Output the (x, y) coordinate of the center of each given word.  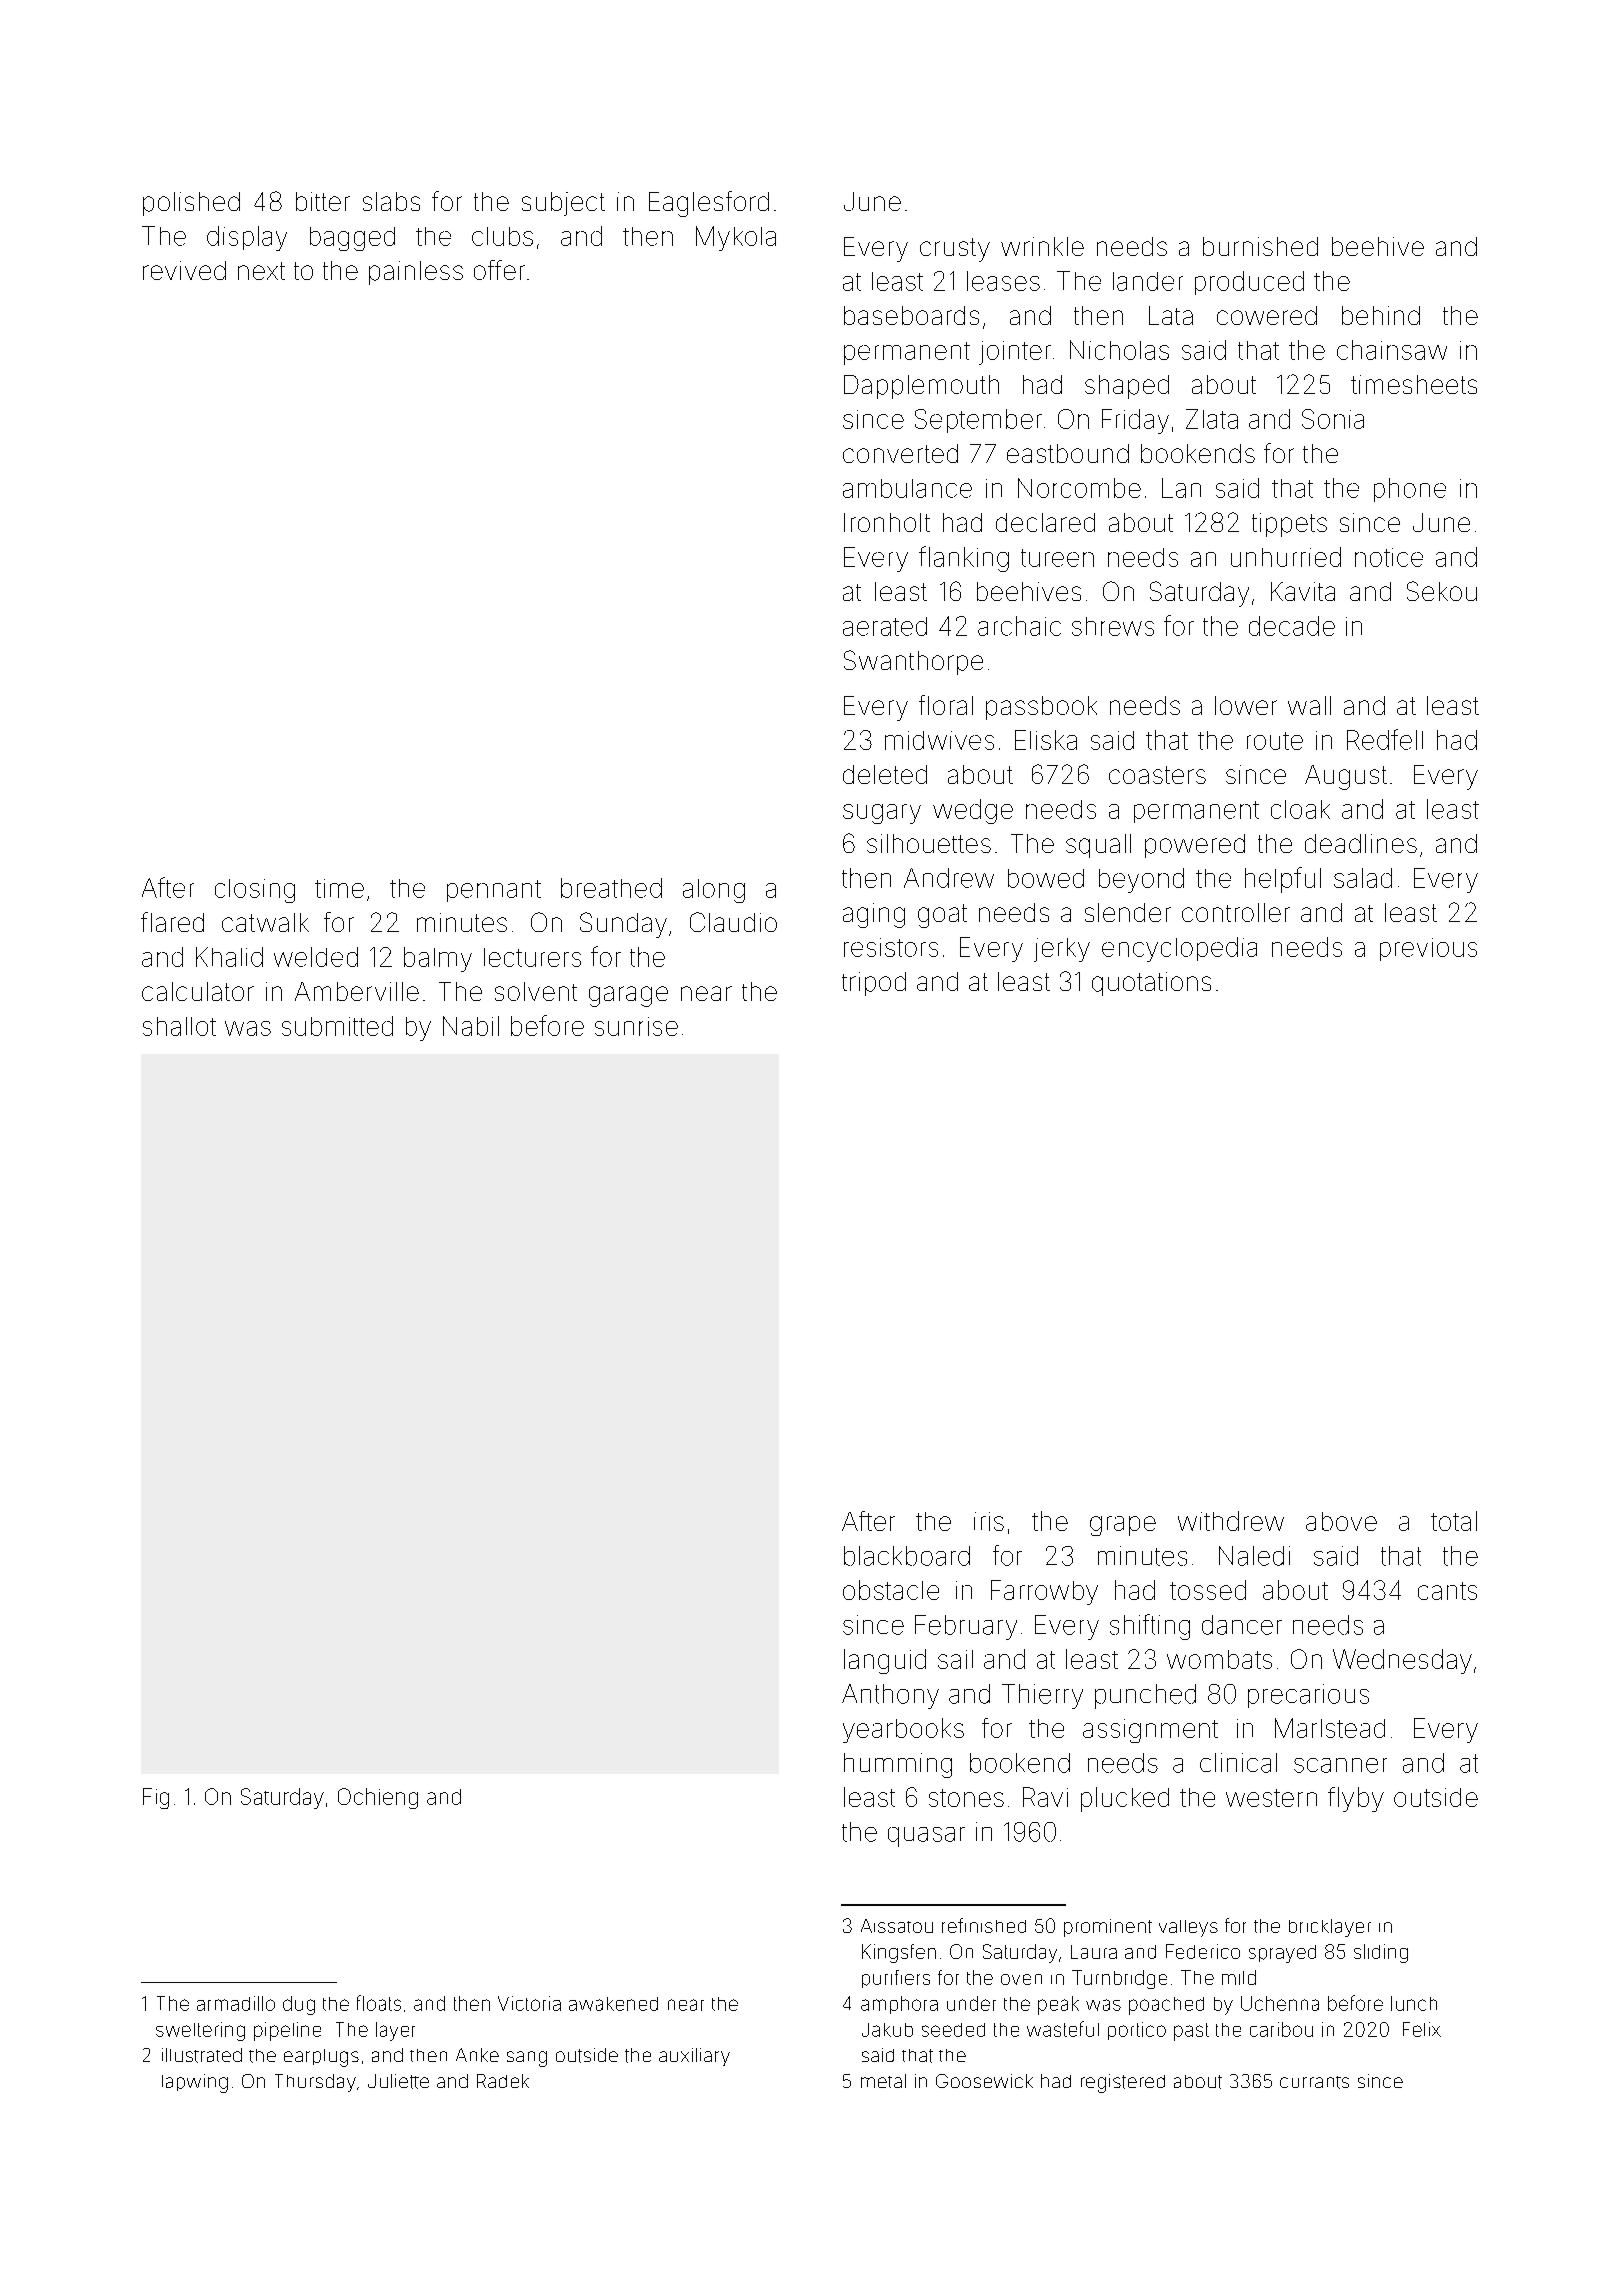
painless (416, 273)
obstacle (891, 1590)
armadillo (236, 2003)
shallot (179, 1026)
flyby (1356, 1799)
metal (883, 2081)
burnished (1260, 246)
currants (1314, 2082)
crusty (955, 250)
